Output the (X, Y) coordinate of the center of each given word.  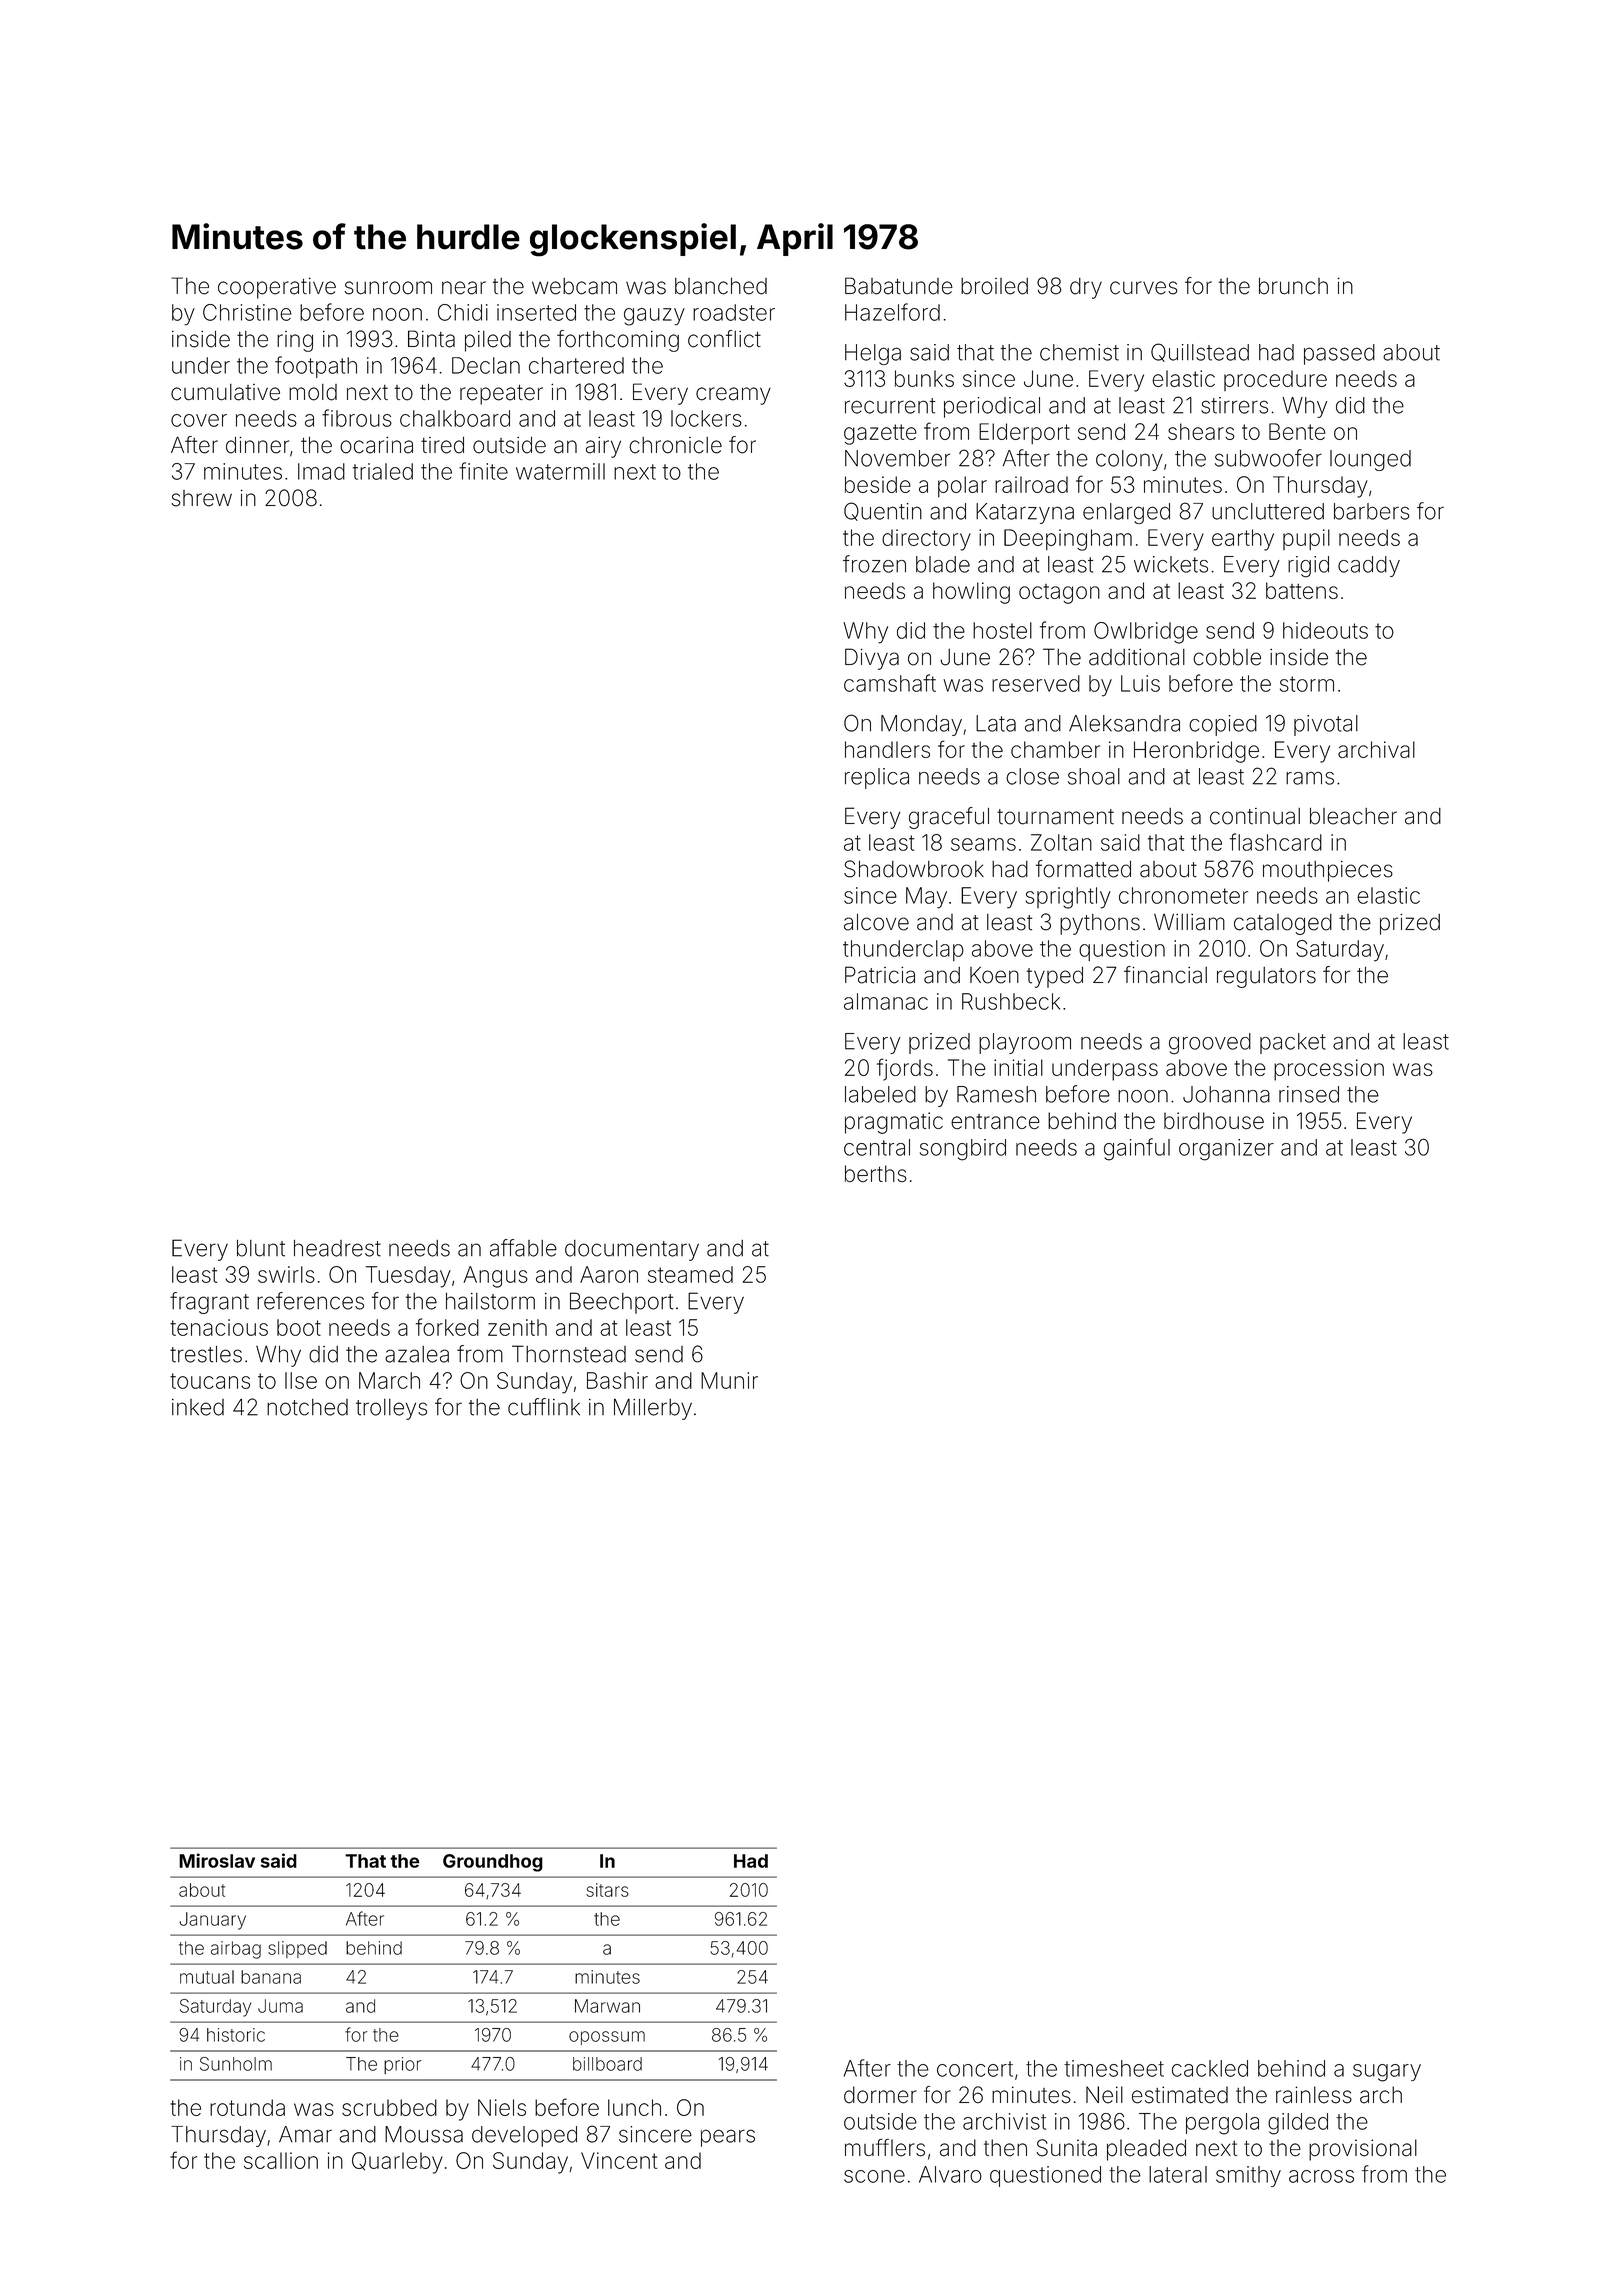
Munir (729, 1380)
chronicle (675, 445)
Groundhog (493, 1863)
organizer (1226, 1150)
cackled (1210, 2068)
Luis (1140, 683)
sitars (607, 1890)
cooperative (277, 288)
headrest (337, 1248)
